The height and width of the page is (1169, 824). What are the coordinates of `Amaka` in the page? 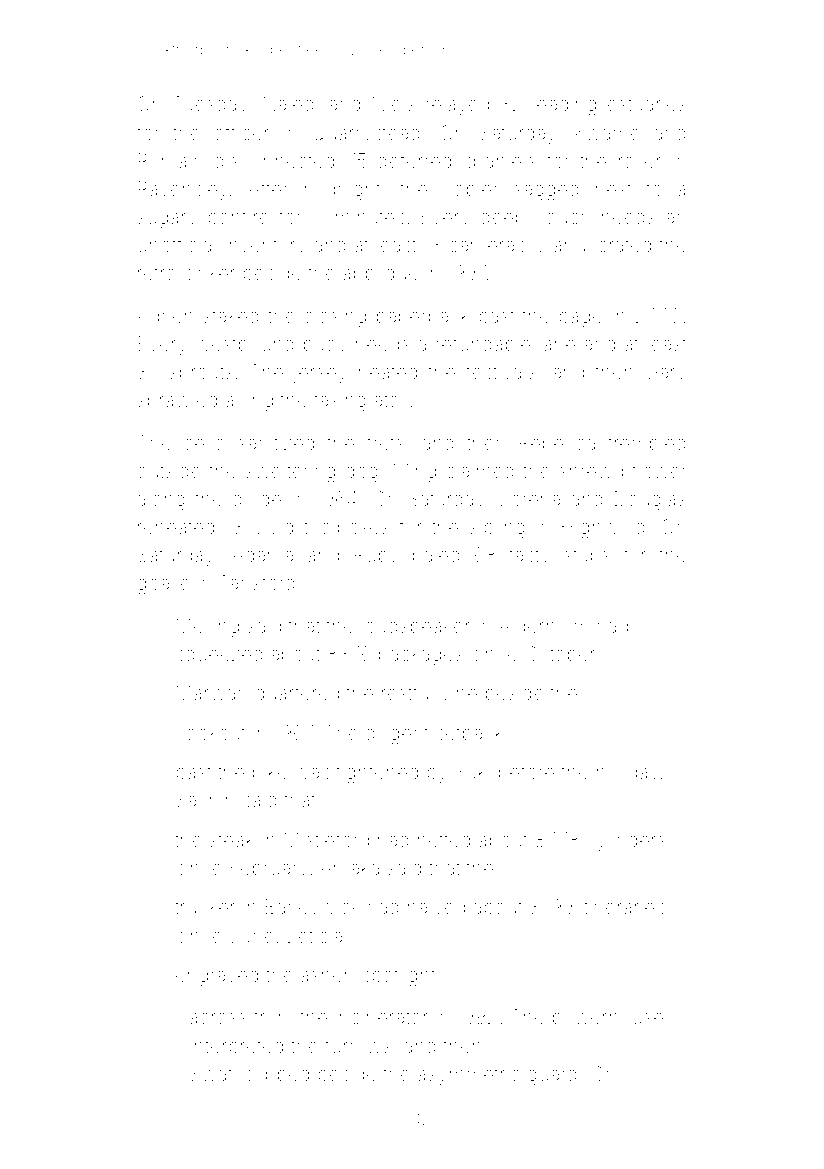 It's located at (349, 867).
